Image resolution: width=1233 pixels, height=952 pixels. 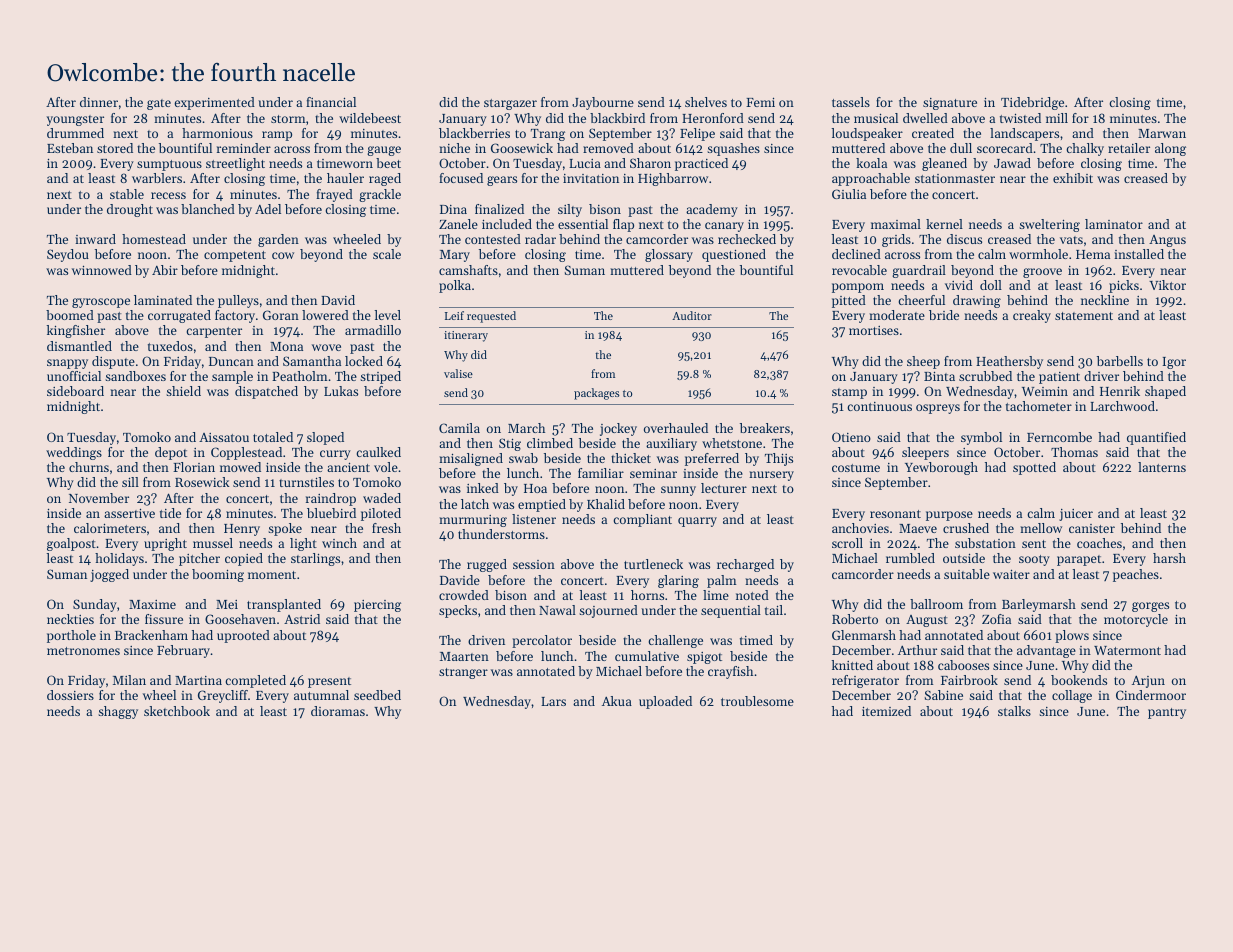 I want to click on signature, so click(x=950, y=104).
